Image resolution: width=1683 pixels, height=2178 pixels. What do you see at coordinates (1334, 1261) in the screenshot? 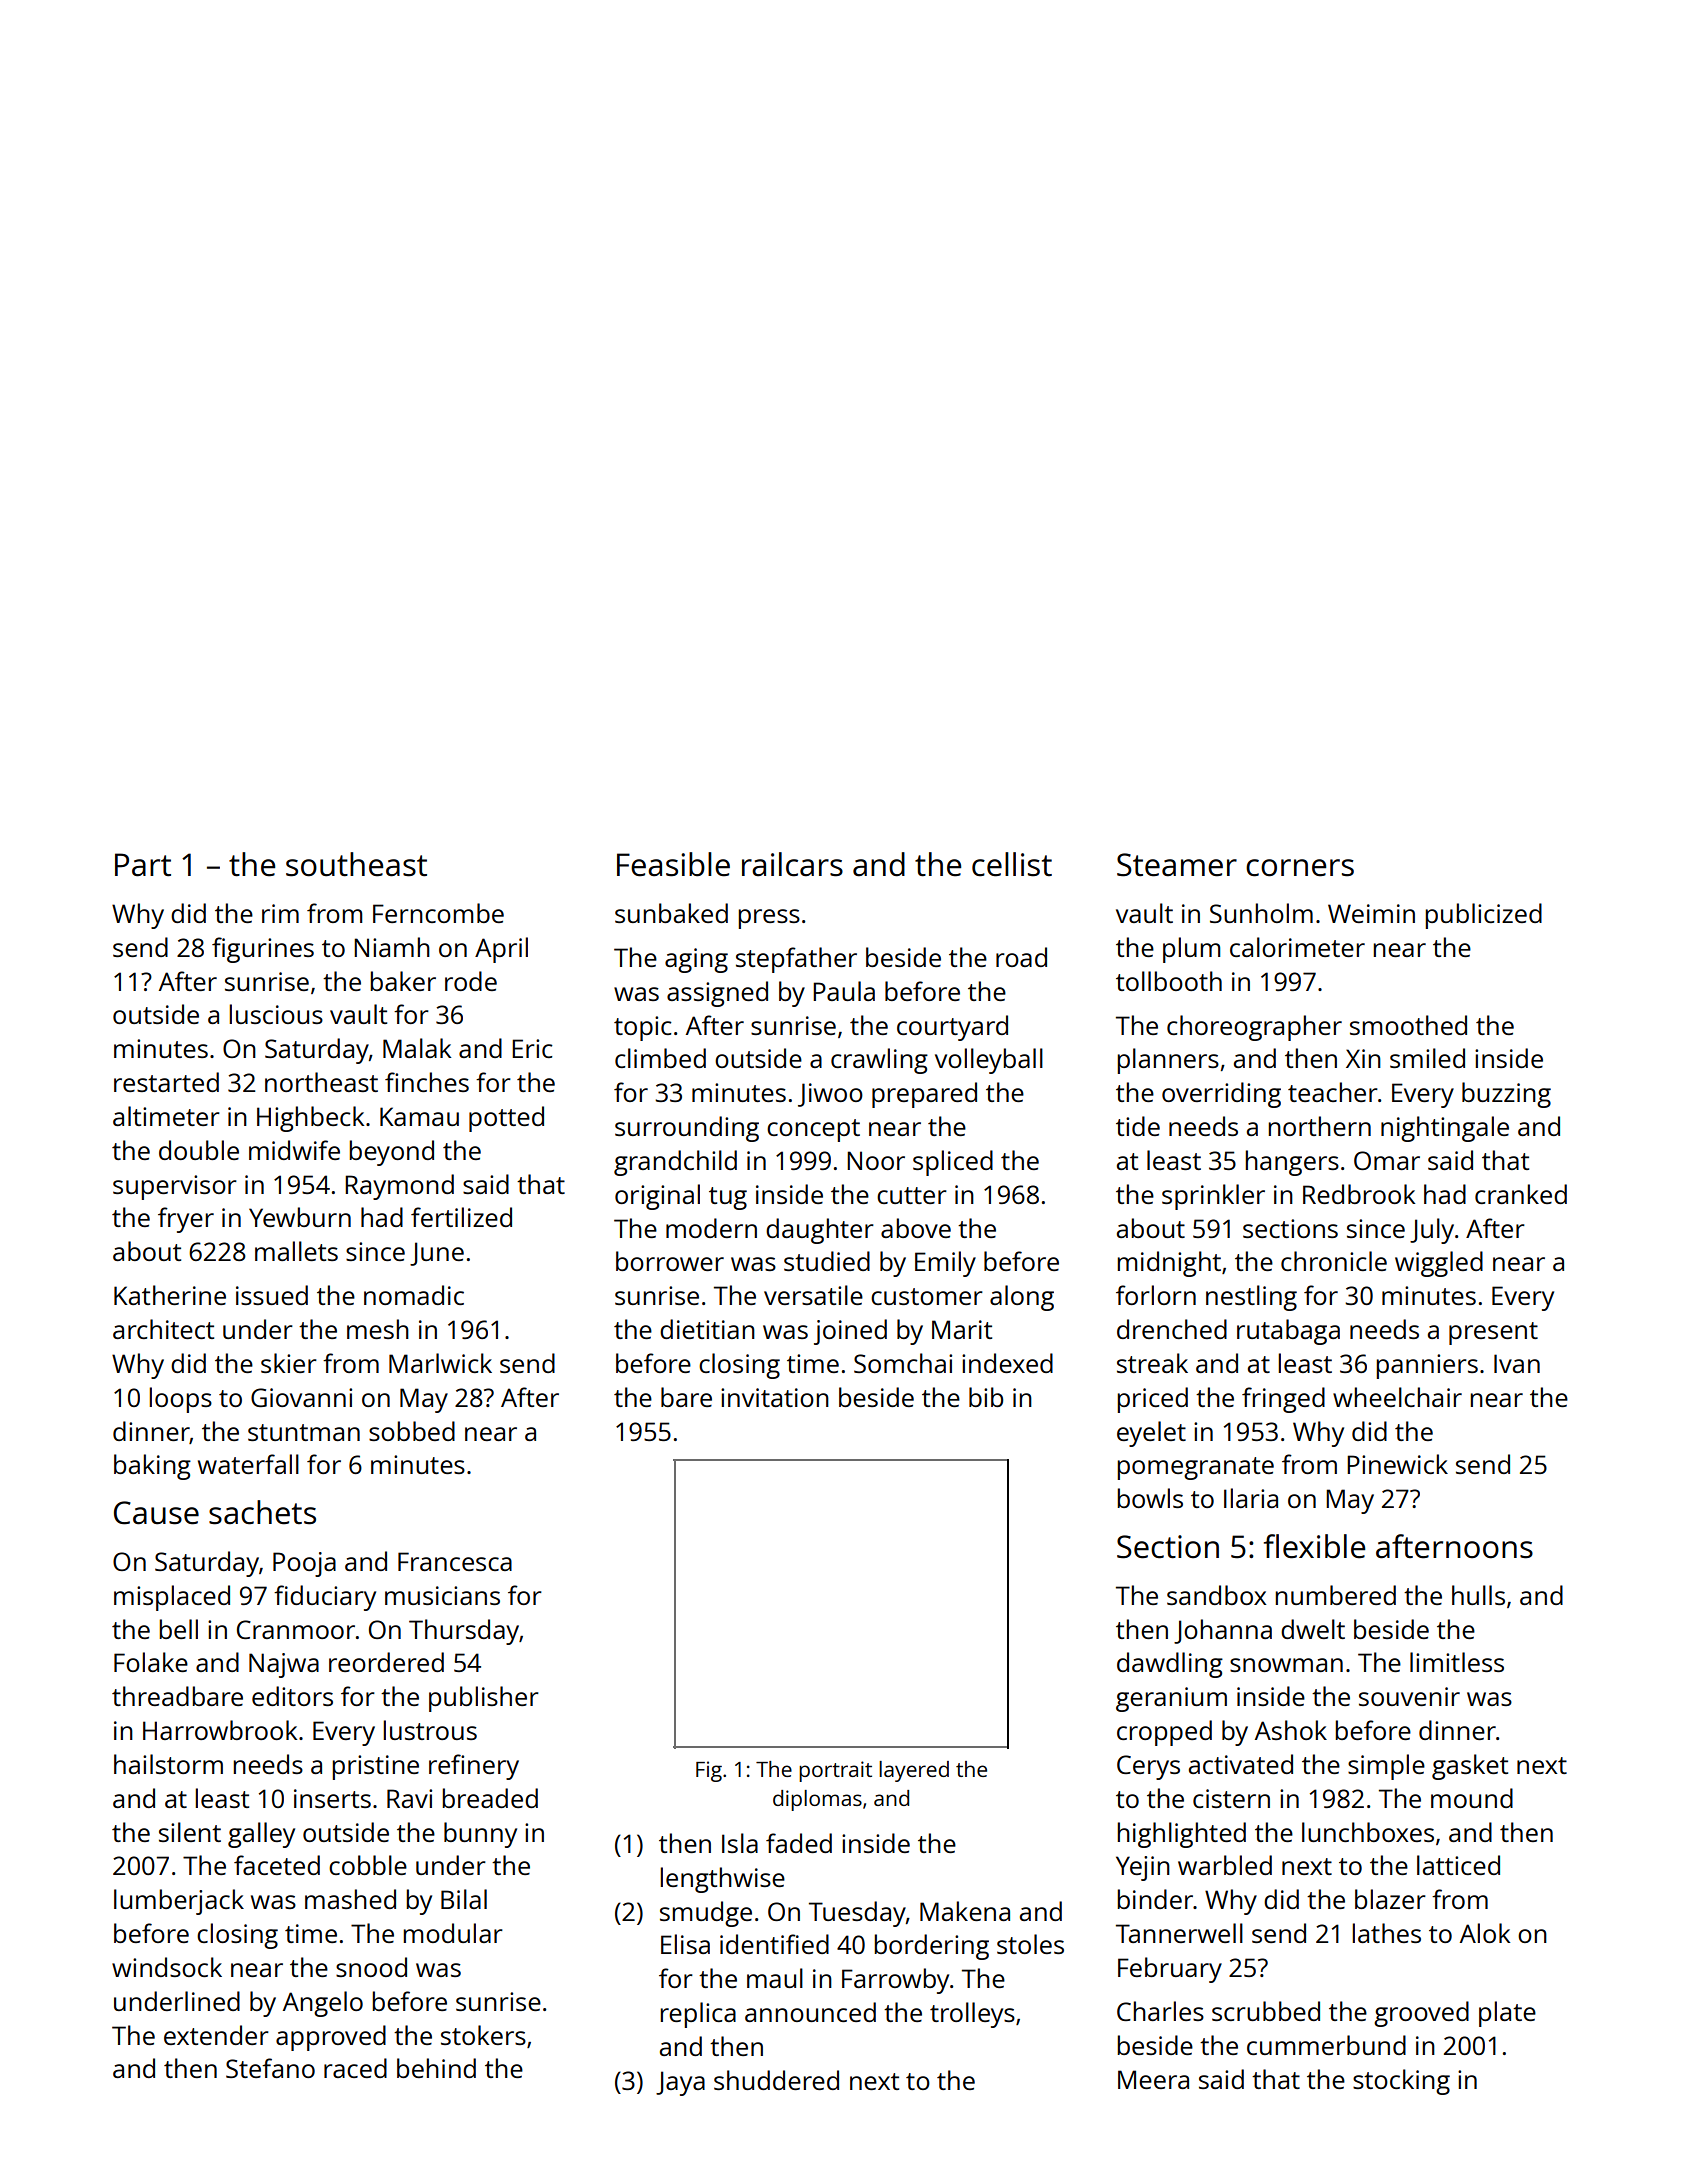
I see `chronicle` at bounding box center [1334, 1261].
